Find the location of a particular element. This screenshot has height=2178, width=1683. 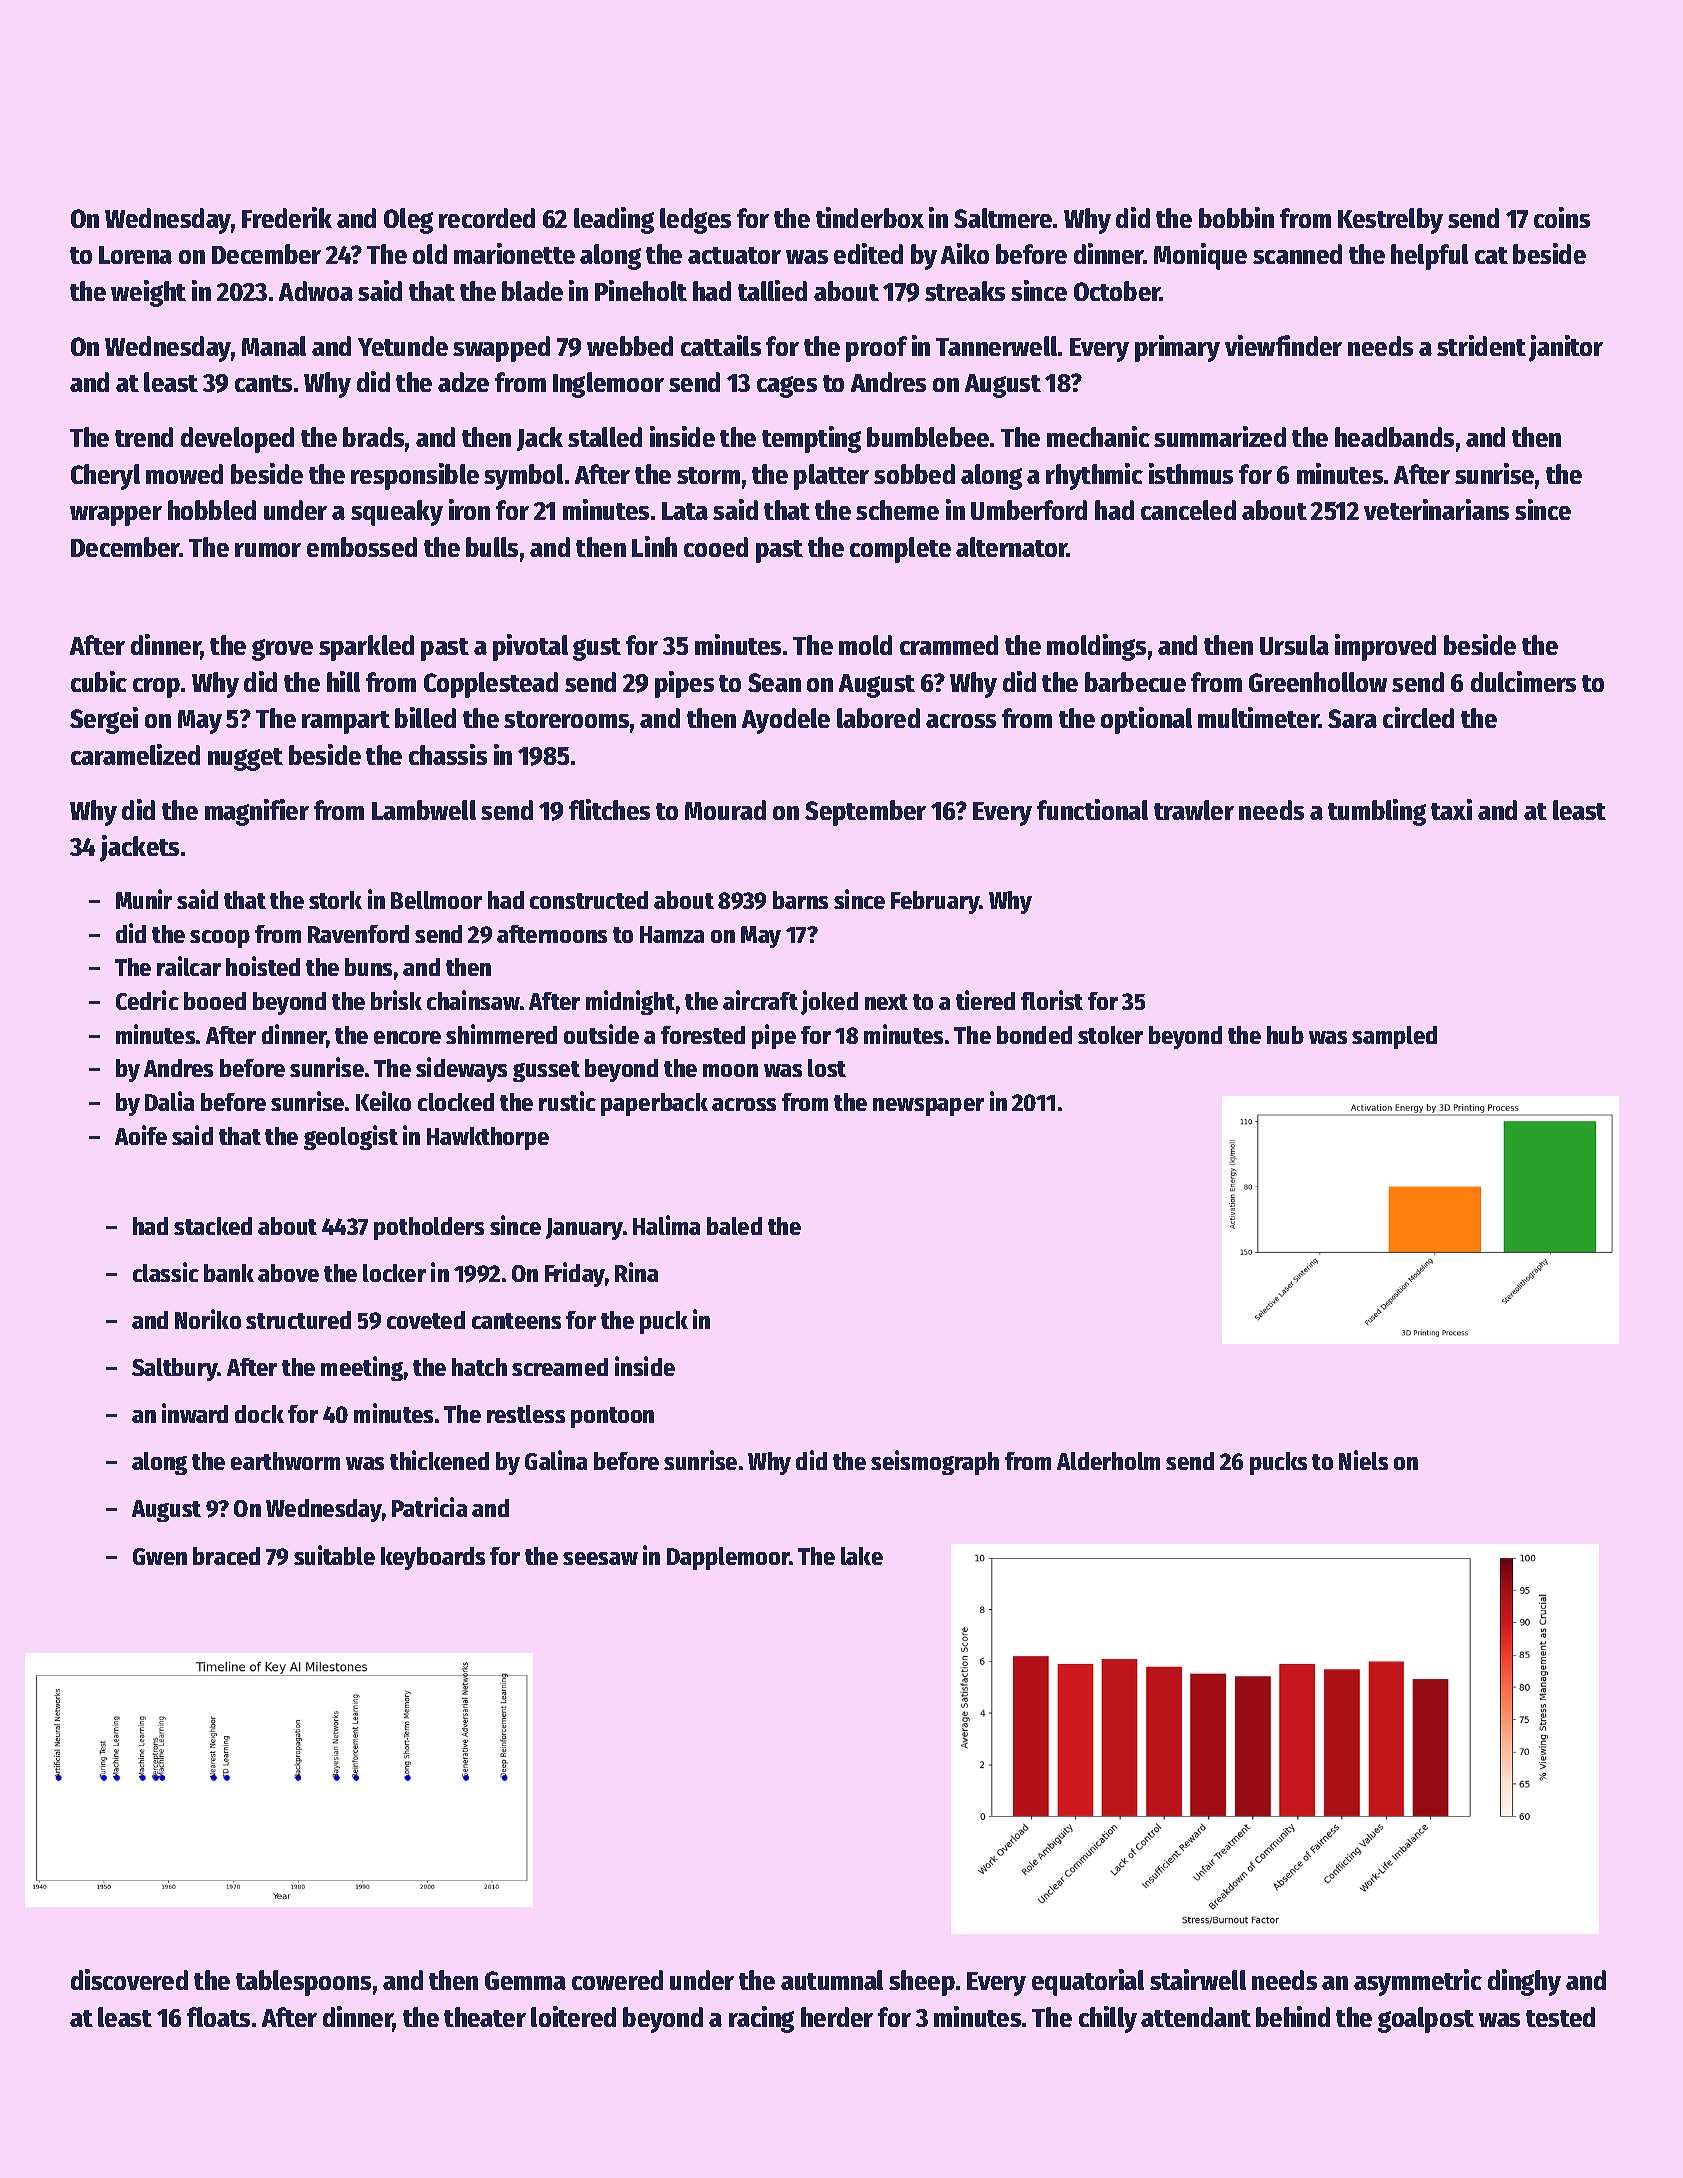

floats is located at coordinates (218, 2017).
